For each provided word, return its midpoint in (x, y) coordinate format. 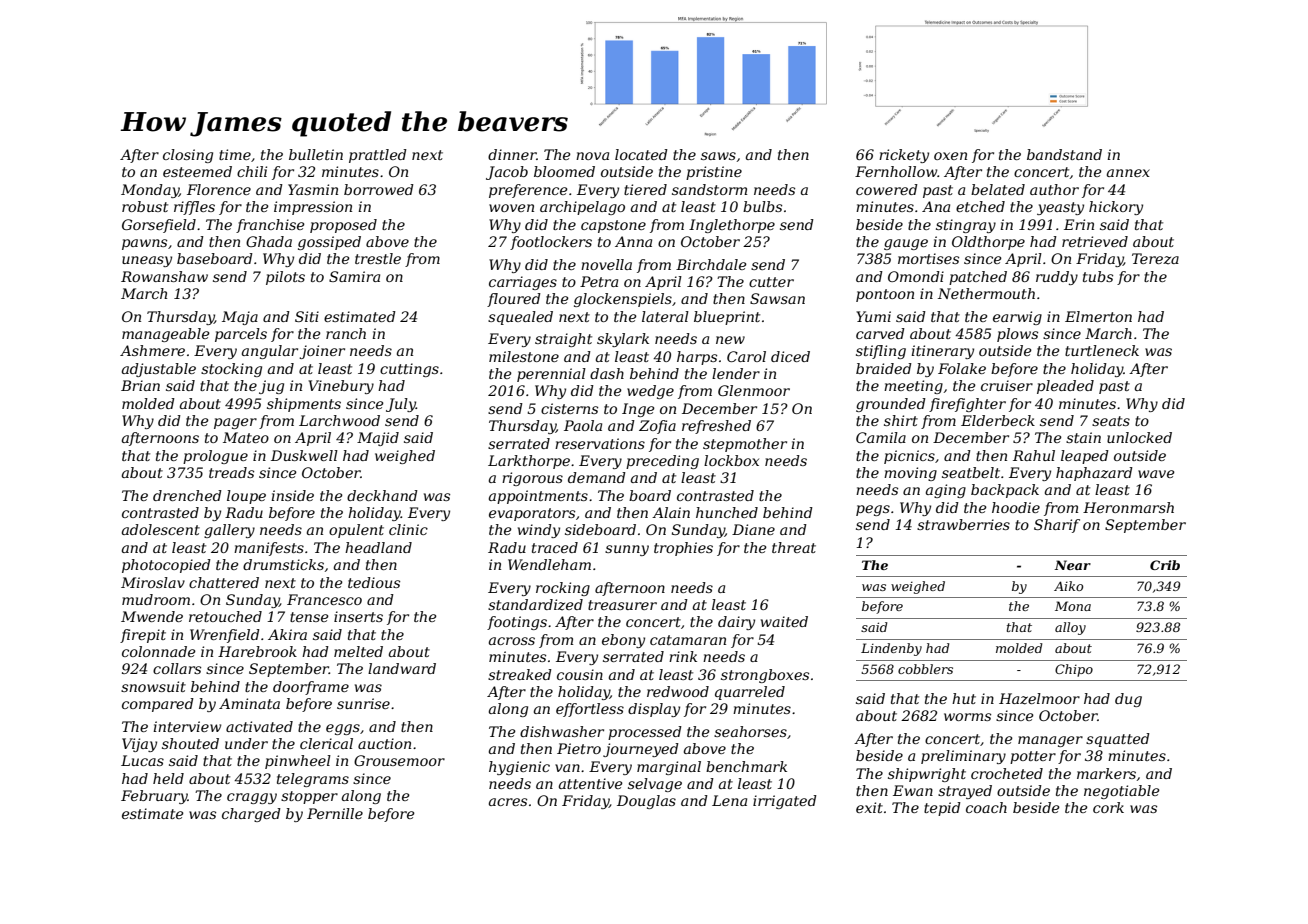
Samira (354, 276)
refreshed (716, 427)
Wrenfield (225, 636)
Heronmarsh (1128, 507)
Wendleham (549, 564)
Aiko (1068, 586)
